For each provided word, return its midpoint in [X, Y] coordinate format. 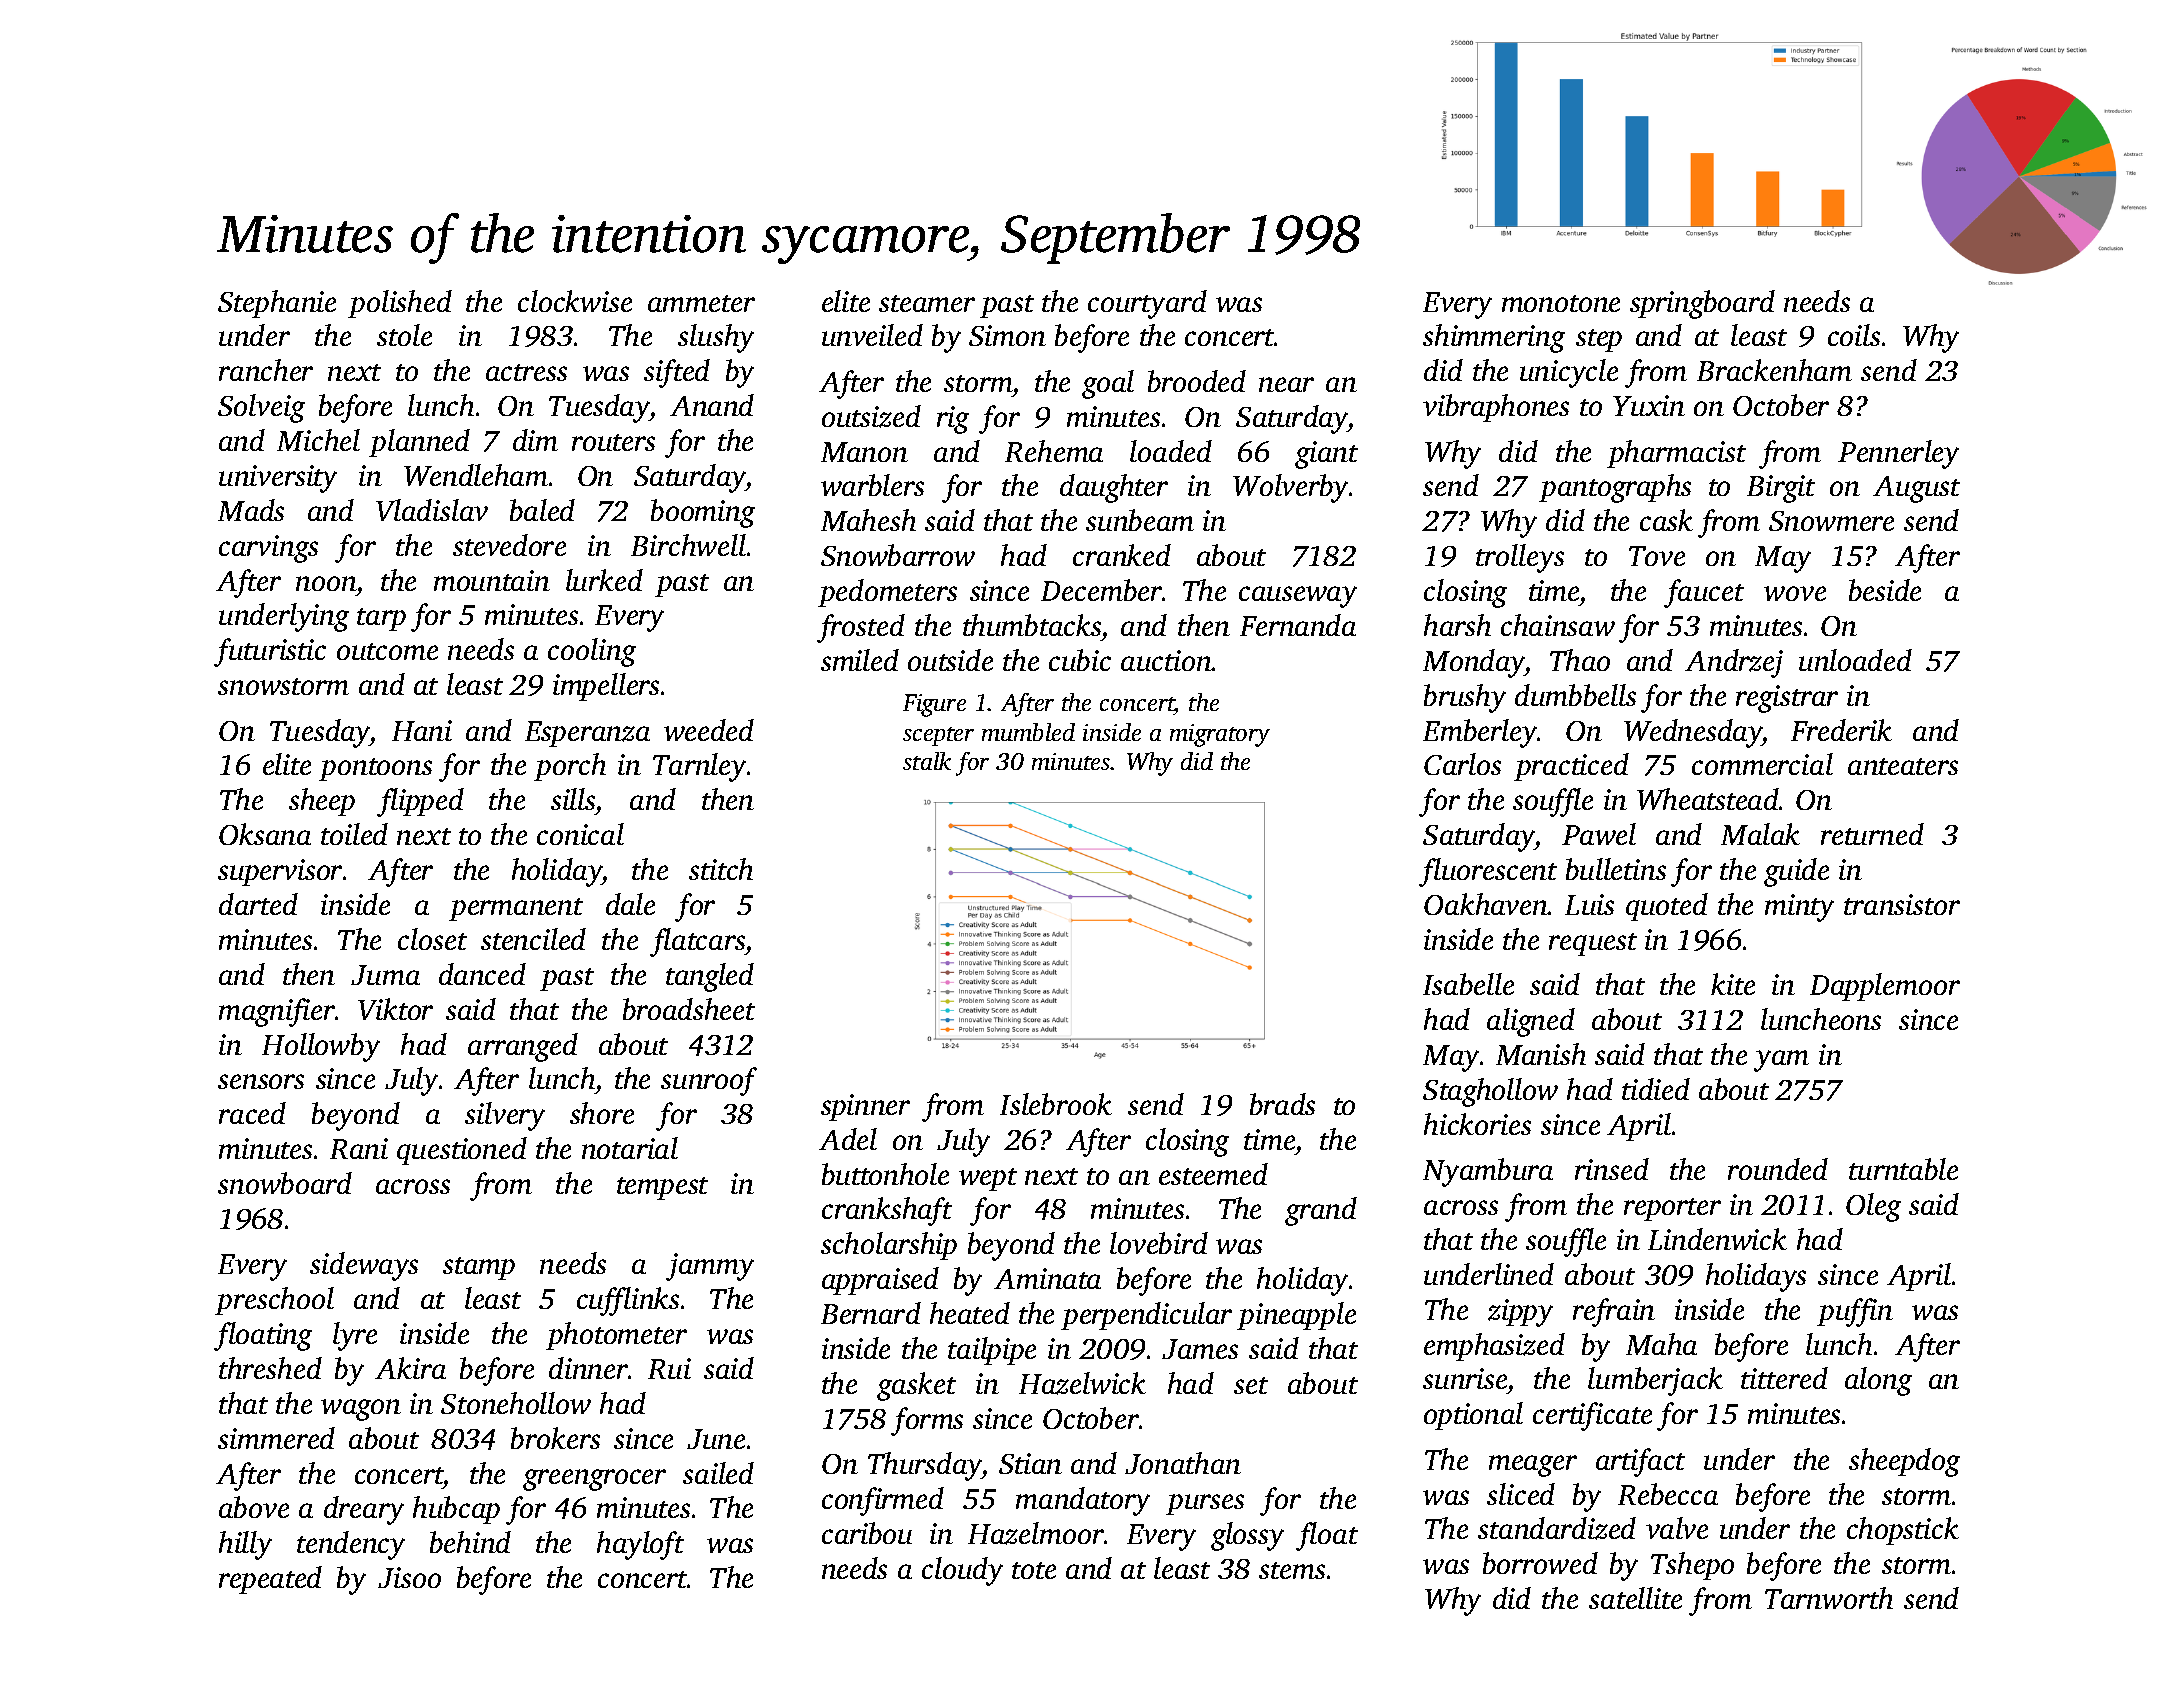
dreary [364, 1510]
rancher [266, 370]
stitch [721, 869]
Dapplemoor [1885, 987]
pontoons [375, 769]
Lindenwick [1717, 1239]
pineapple [1296, 1316]
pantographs [1615, 488]
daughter [1114, 488]
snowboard [285, 1183]
